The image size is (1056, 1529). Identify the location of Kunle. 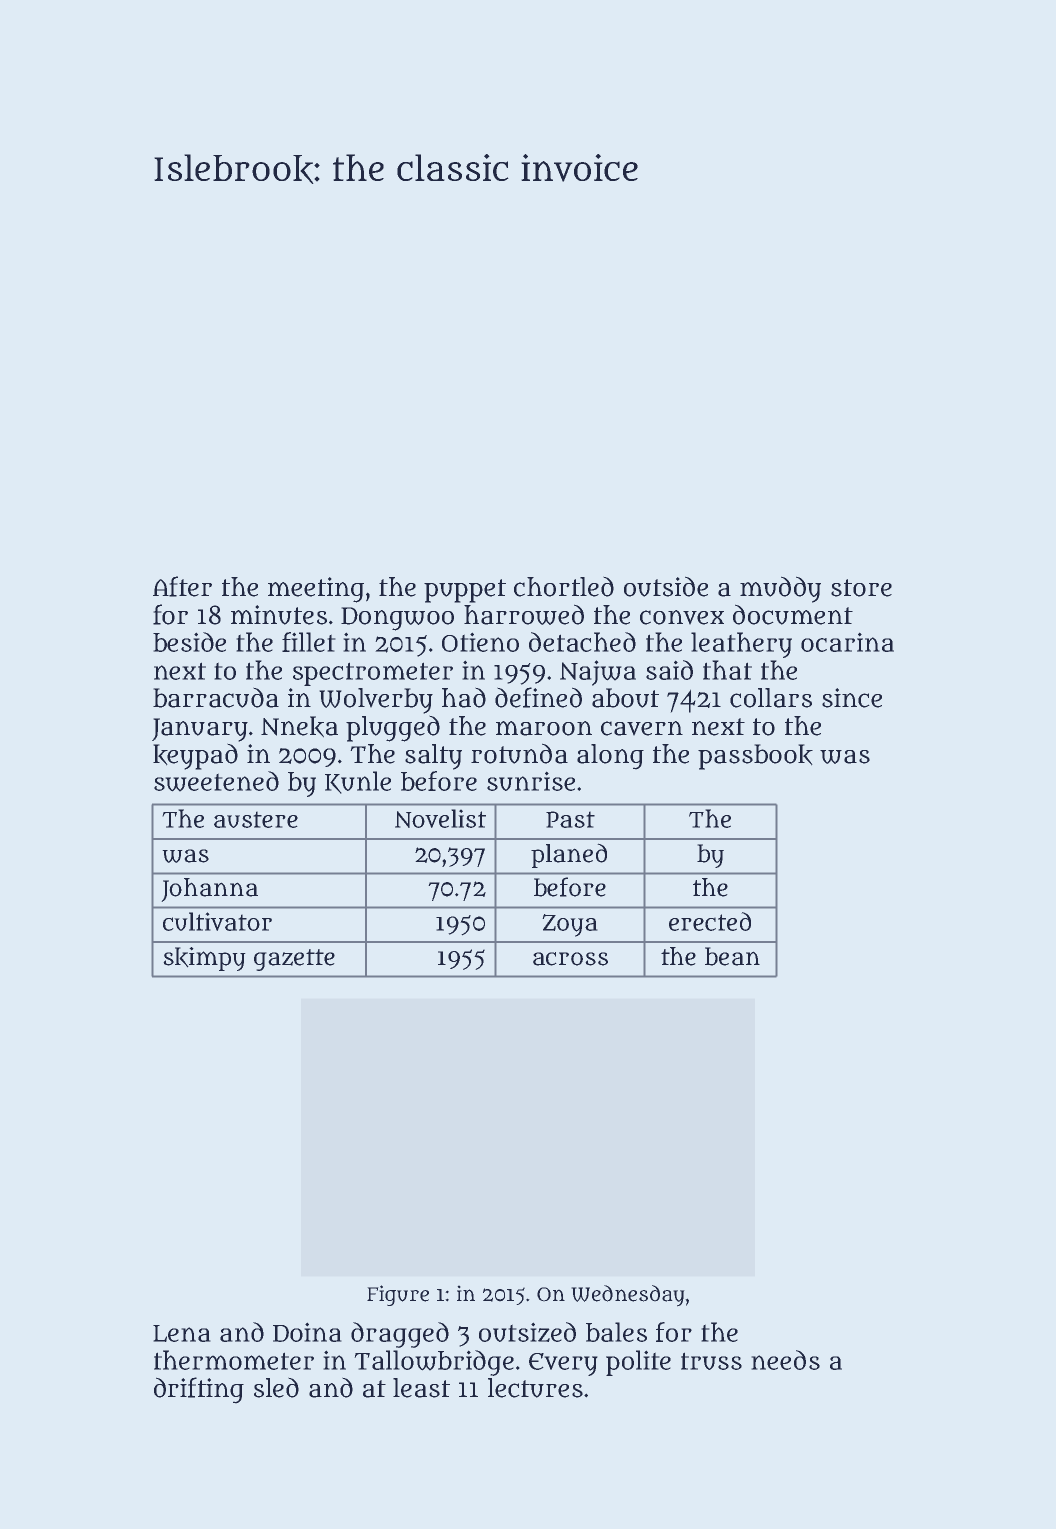
(358, 782).
